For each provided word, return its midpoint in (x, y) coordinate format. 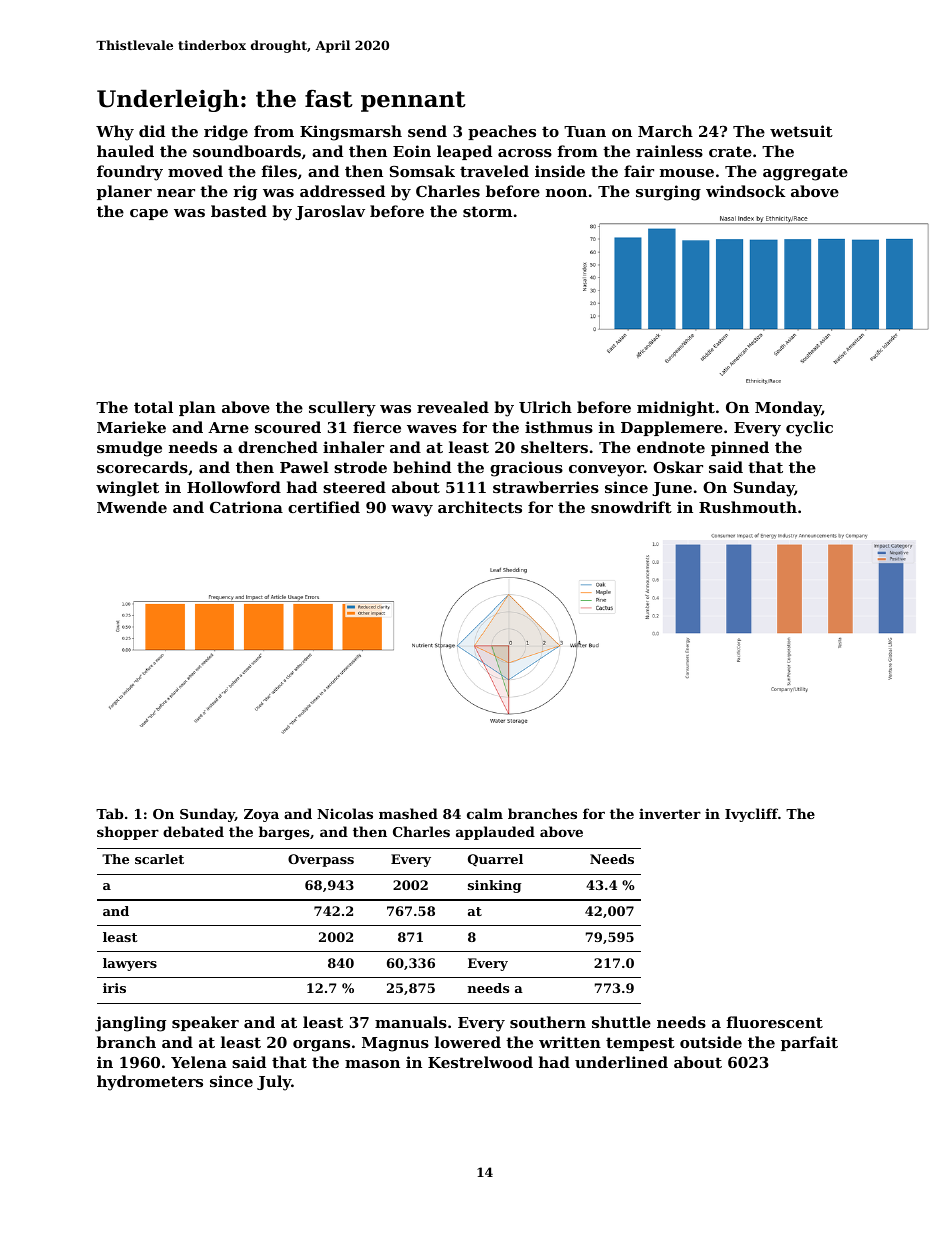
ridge (226, 133)
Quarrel (495, 860)
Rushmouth (748, 507)
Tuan (585, 131)
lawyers (130, 964)
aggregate (805, 173)
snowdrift (631, 507)
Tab (109, 813)
